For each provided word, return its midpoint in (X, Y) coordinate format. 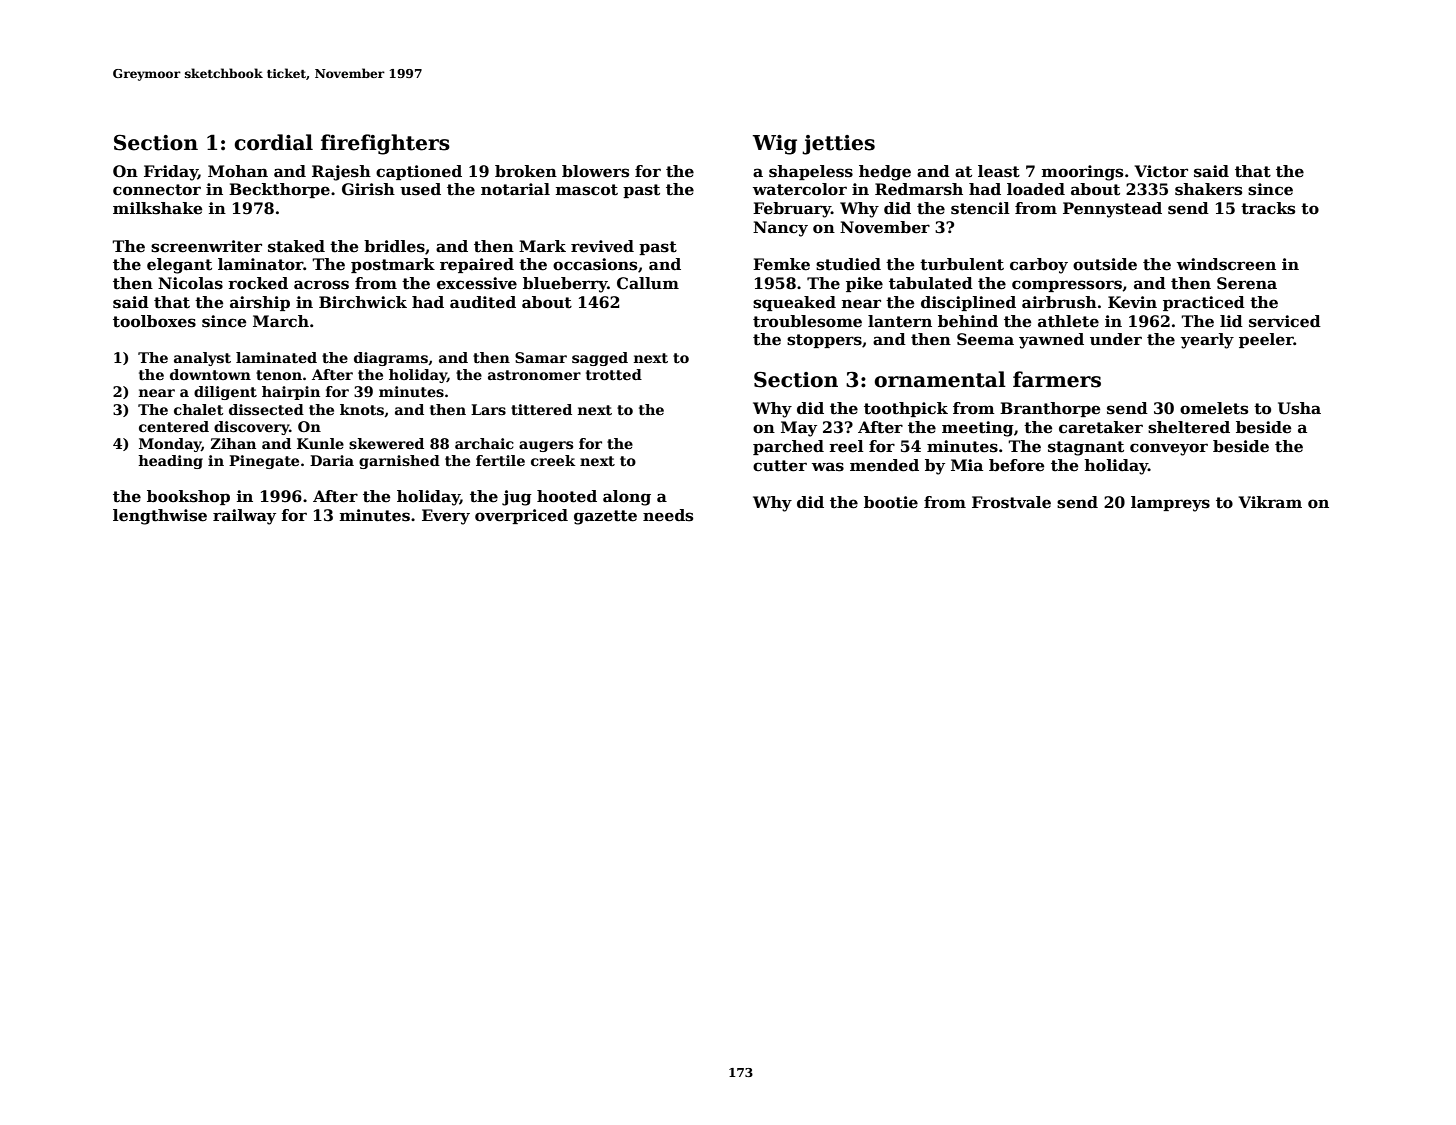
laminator (261, 264)
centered (174, 426)
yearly (1207, 341)
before (1016, 465)
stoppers (824, 341)
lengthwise (160, 517)
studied (848, 264)
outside (1105, 264)
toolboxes (154, 321)
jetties (838, 145)
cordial (273, 142)
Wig (775, 145)
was (828, 467)
